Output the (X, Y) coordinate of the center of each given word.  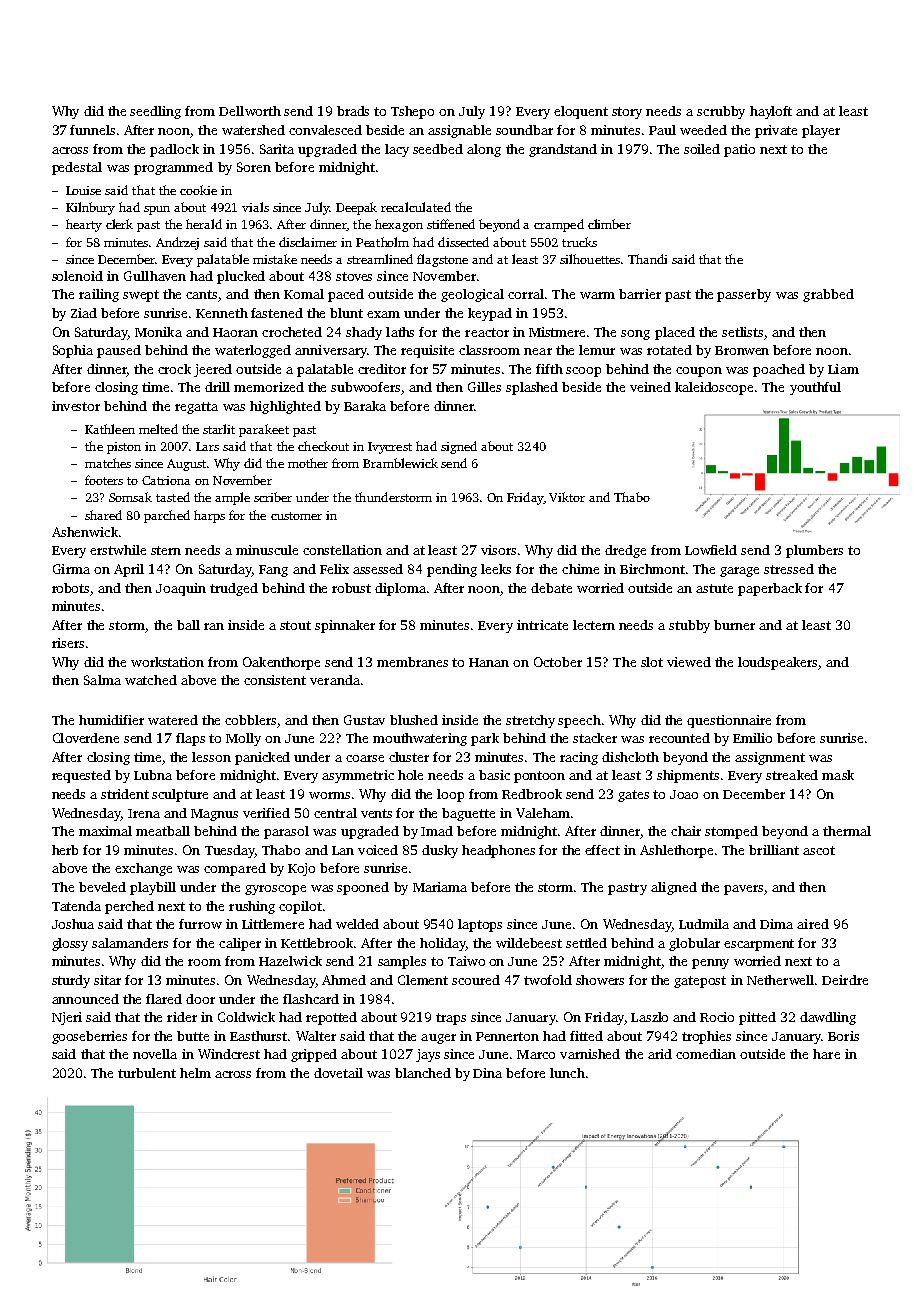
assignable (459, 131)
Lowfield (711, 550)
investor (76, 406)
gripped (314, 1055)
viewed (689, 662)
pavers (743, 890)
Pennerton (507, 1036)
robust (351, 588)
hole (410, 775)
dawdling (828, 1018)
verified (266, 813)
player (821, 131)
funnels (92, 130)
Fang (273, 571)
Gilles (484, 387)
